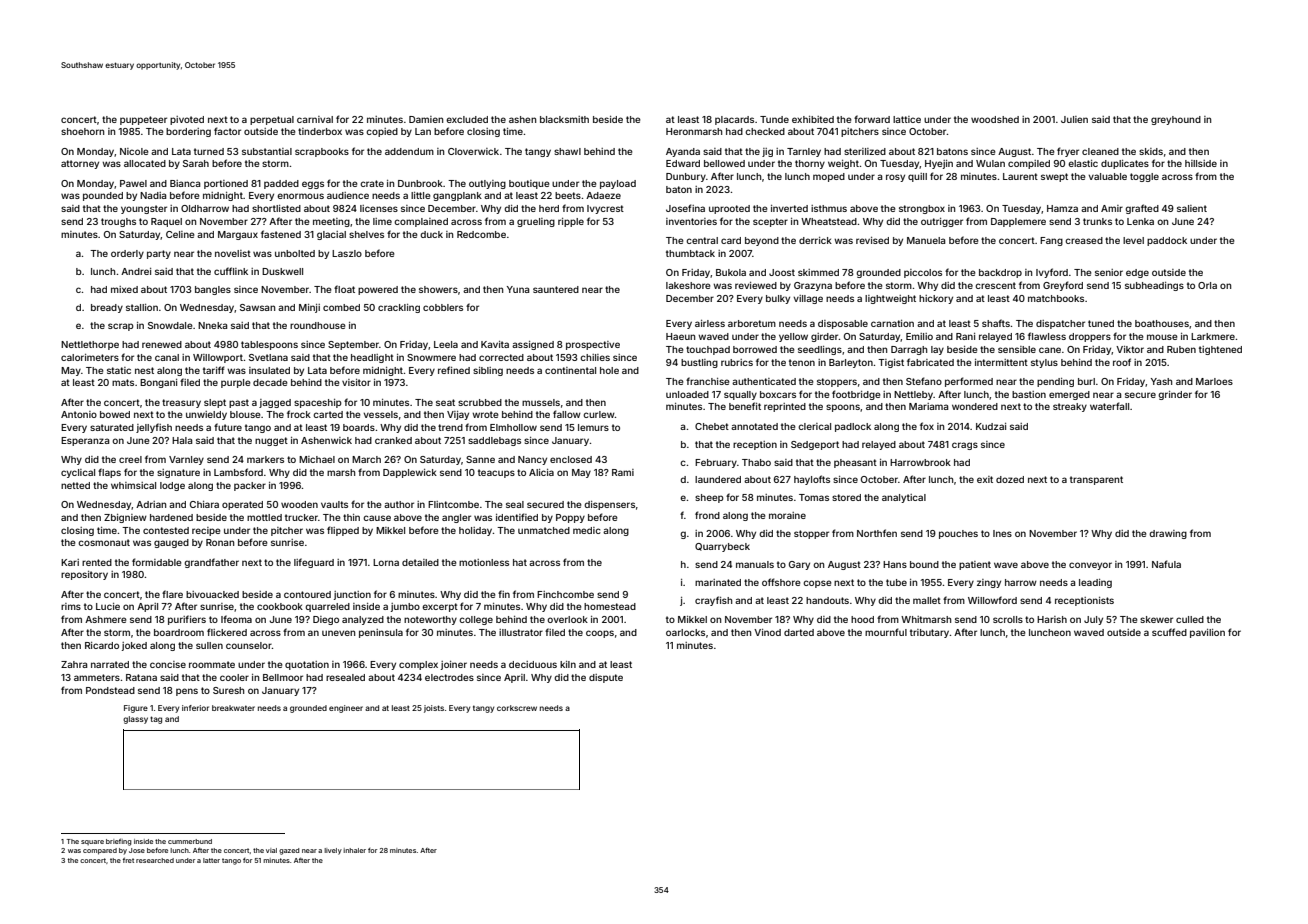 The width and height of the screenshot is (1308, 924). What do you see at coordinates (143, 120) in the screenshot?
I see `puppeteer` at bounding box center [143, 120].
